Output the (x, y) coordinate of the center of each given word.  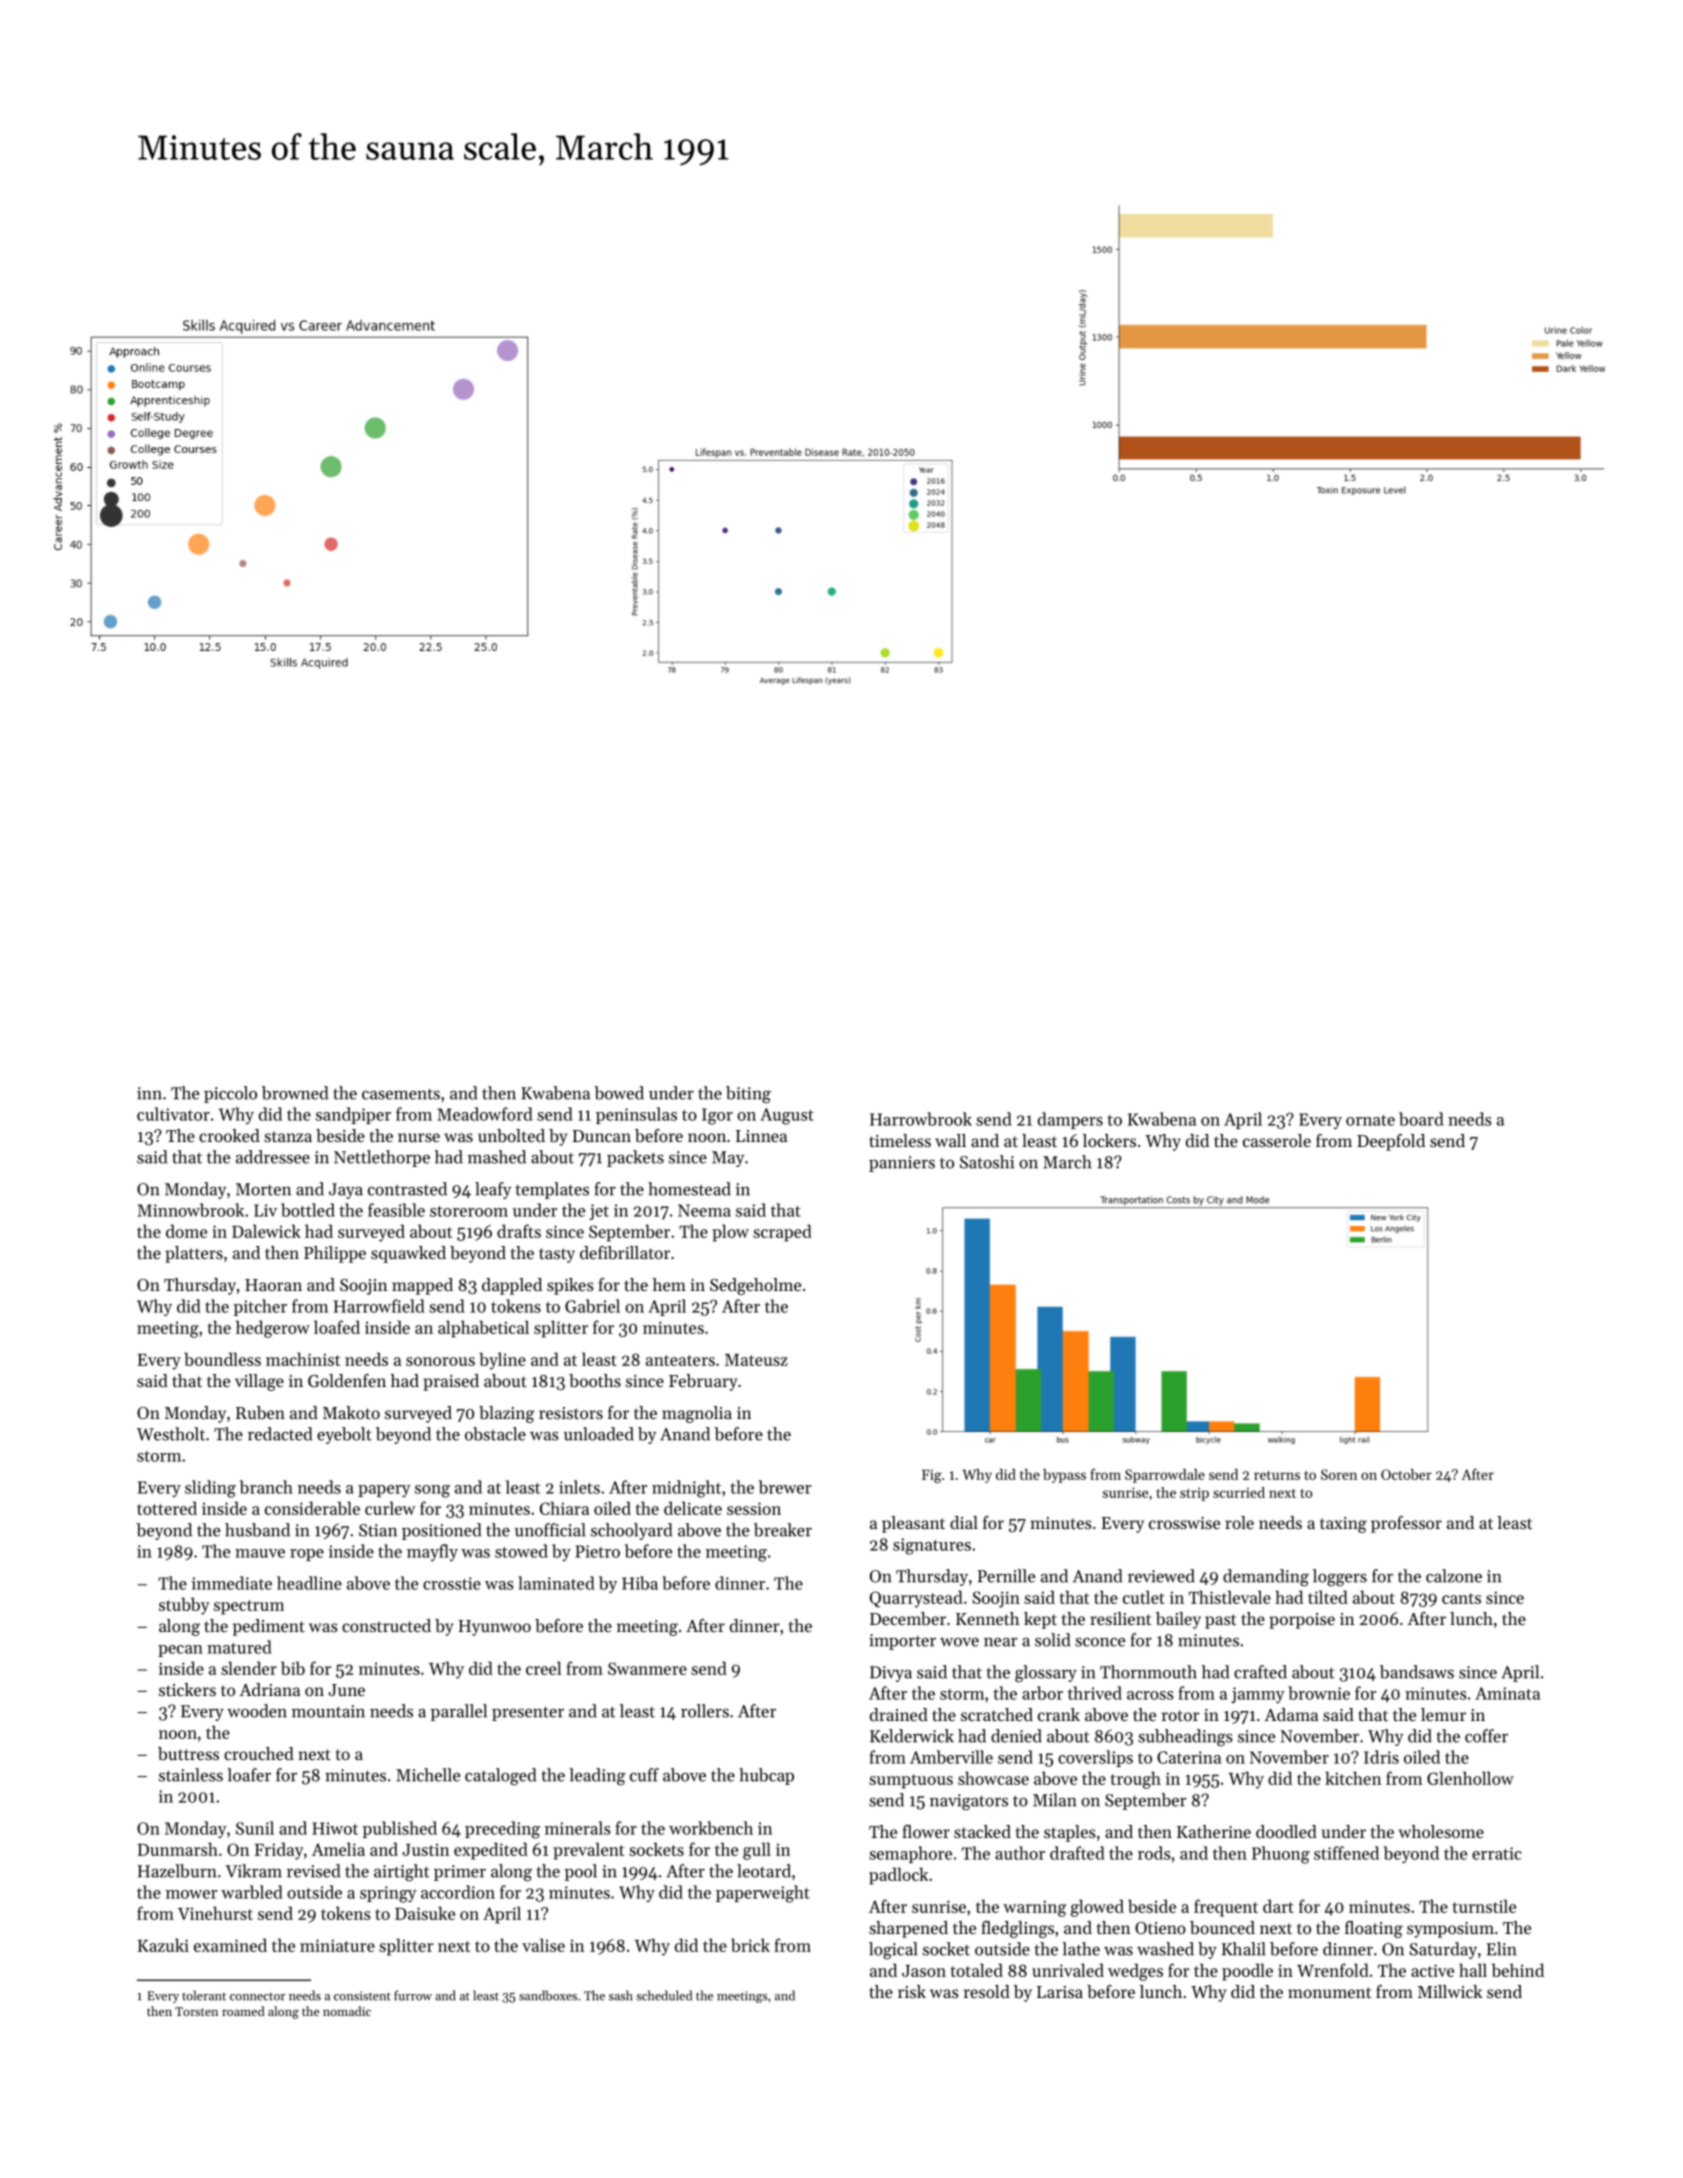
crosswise (1184, 1523)
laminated (556, 1583)
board (1421, 1119)
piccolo (230, 1094)
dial (964, 1522)
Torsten (196, 2011)
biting (748, 1095)
